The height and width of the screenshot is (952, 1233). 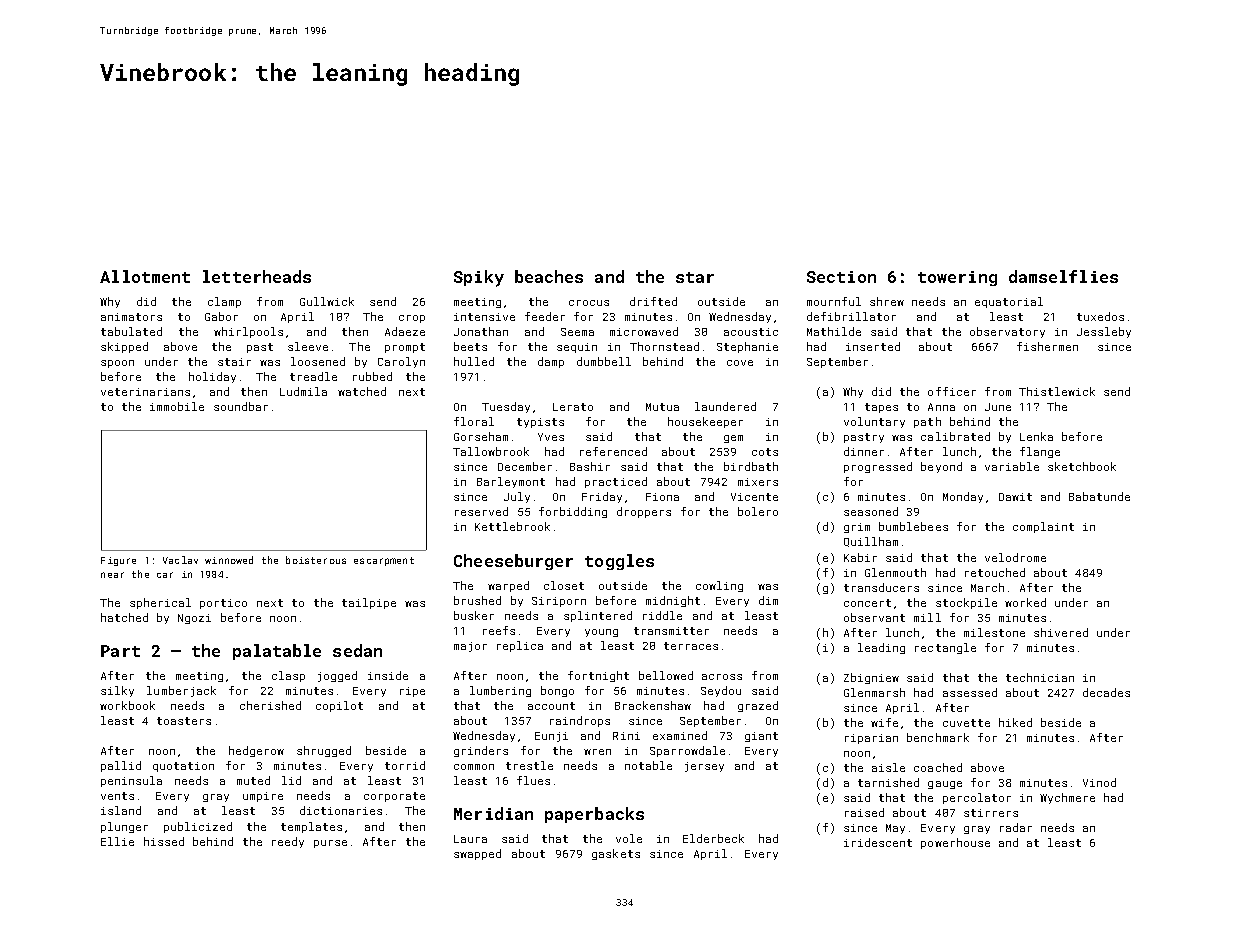 I want to click on star, so click(x=695, y=277).
